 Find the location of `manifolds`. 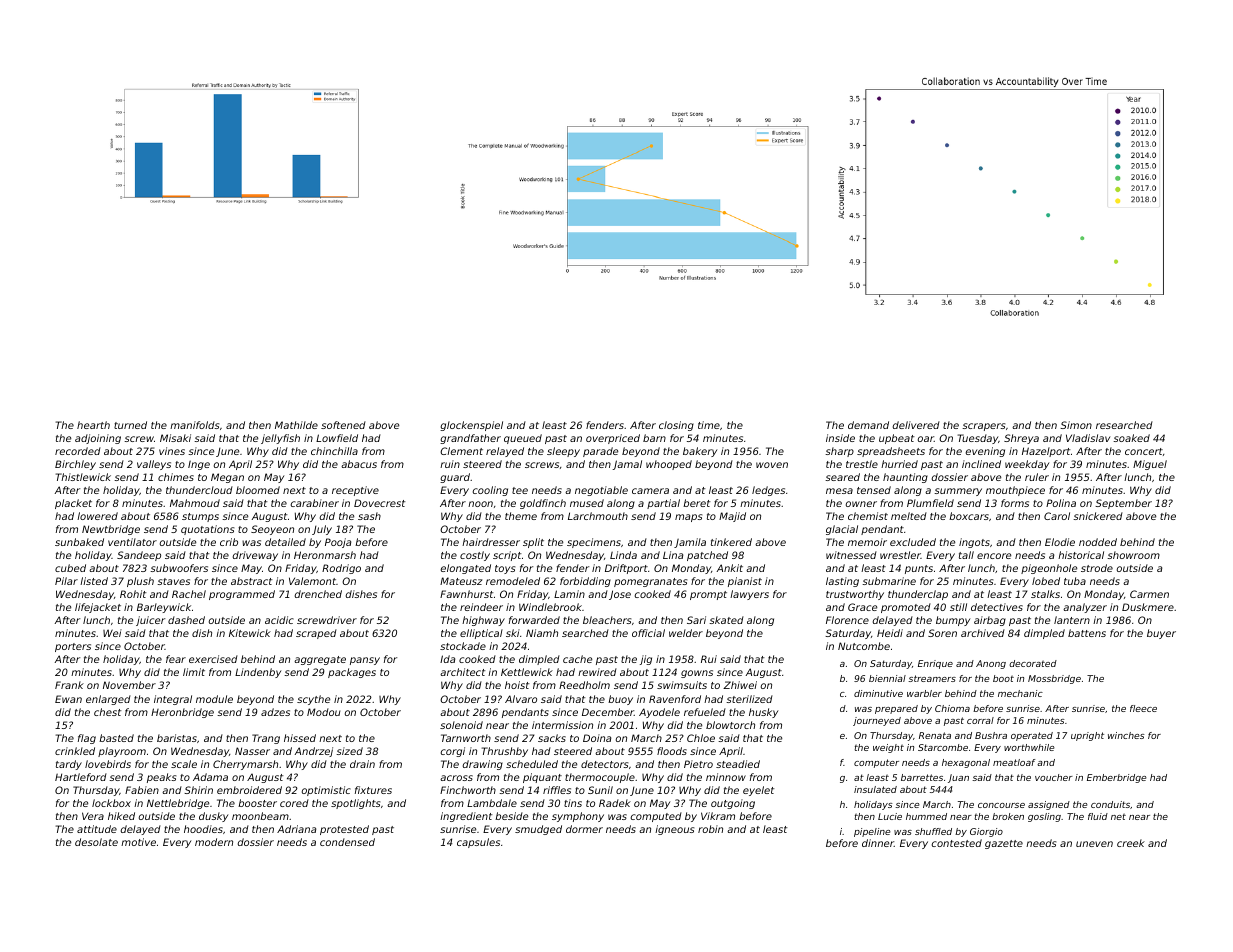

manifolds is located at coordinates (194, 425).
